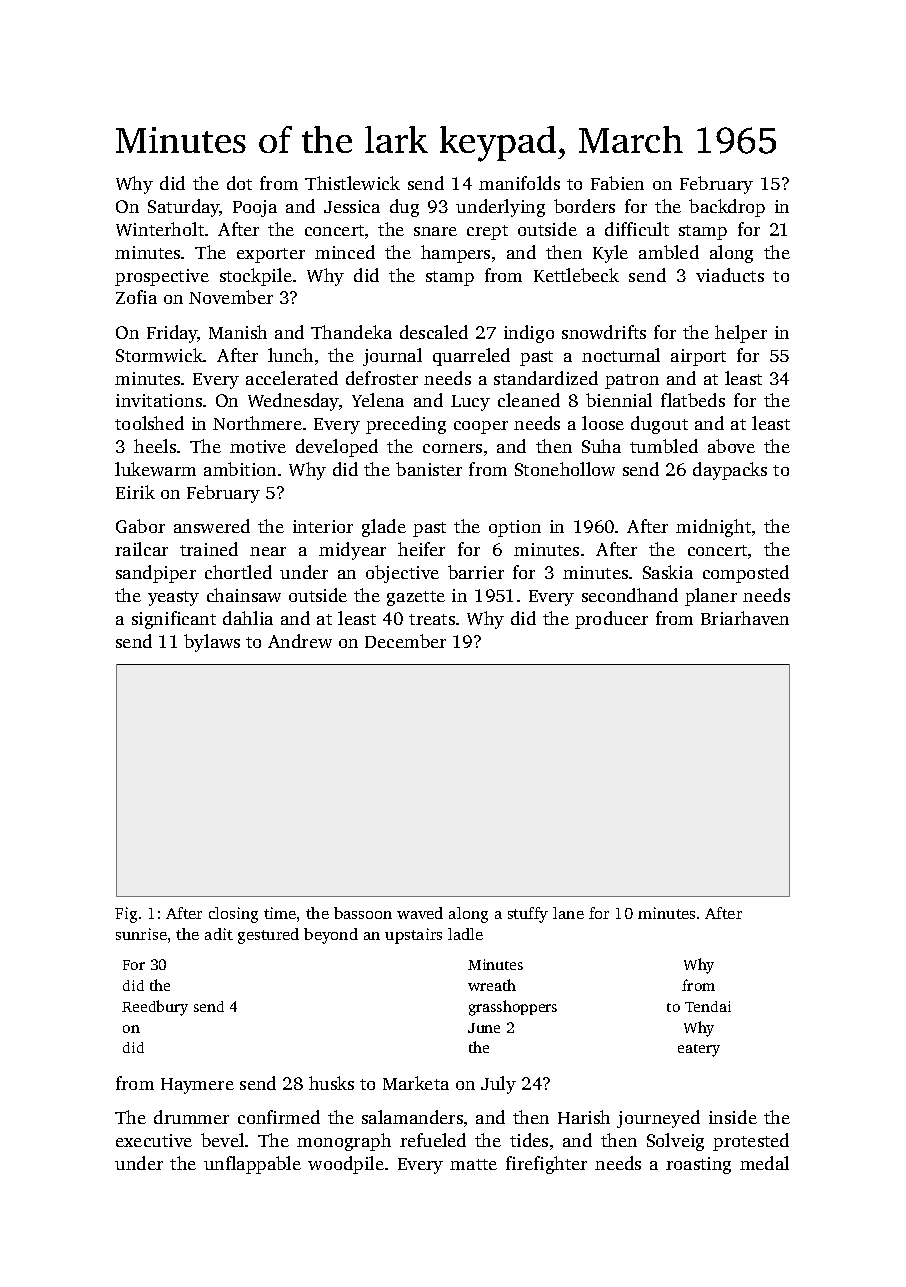 This screenshot has height=1287, width=906. Describe the element at coordinates (212, 643) in the screenshot. I see `bylaws` at that location.
